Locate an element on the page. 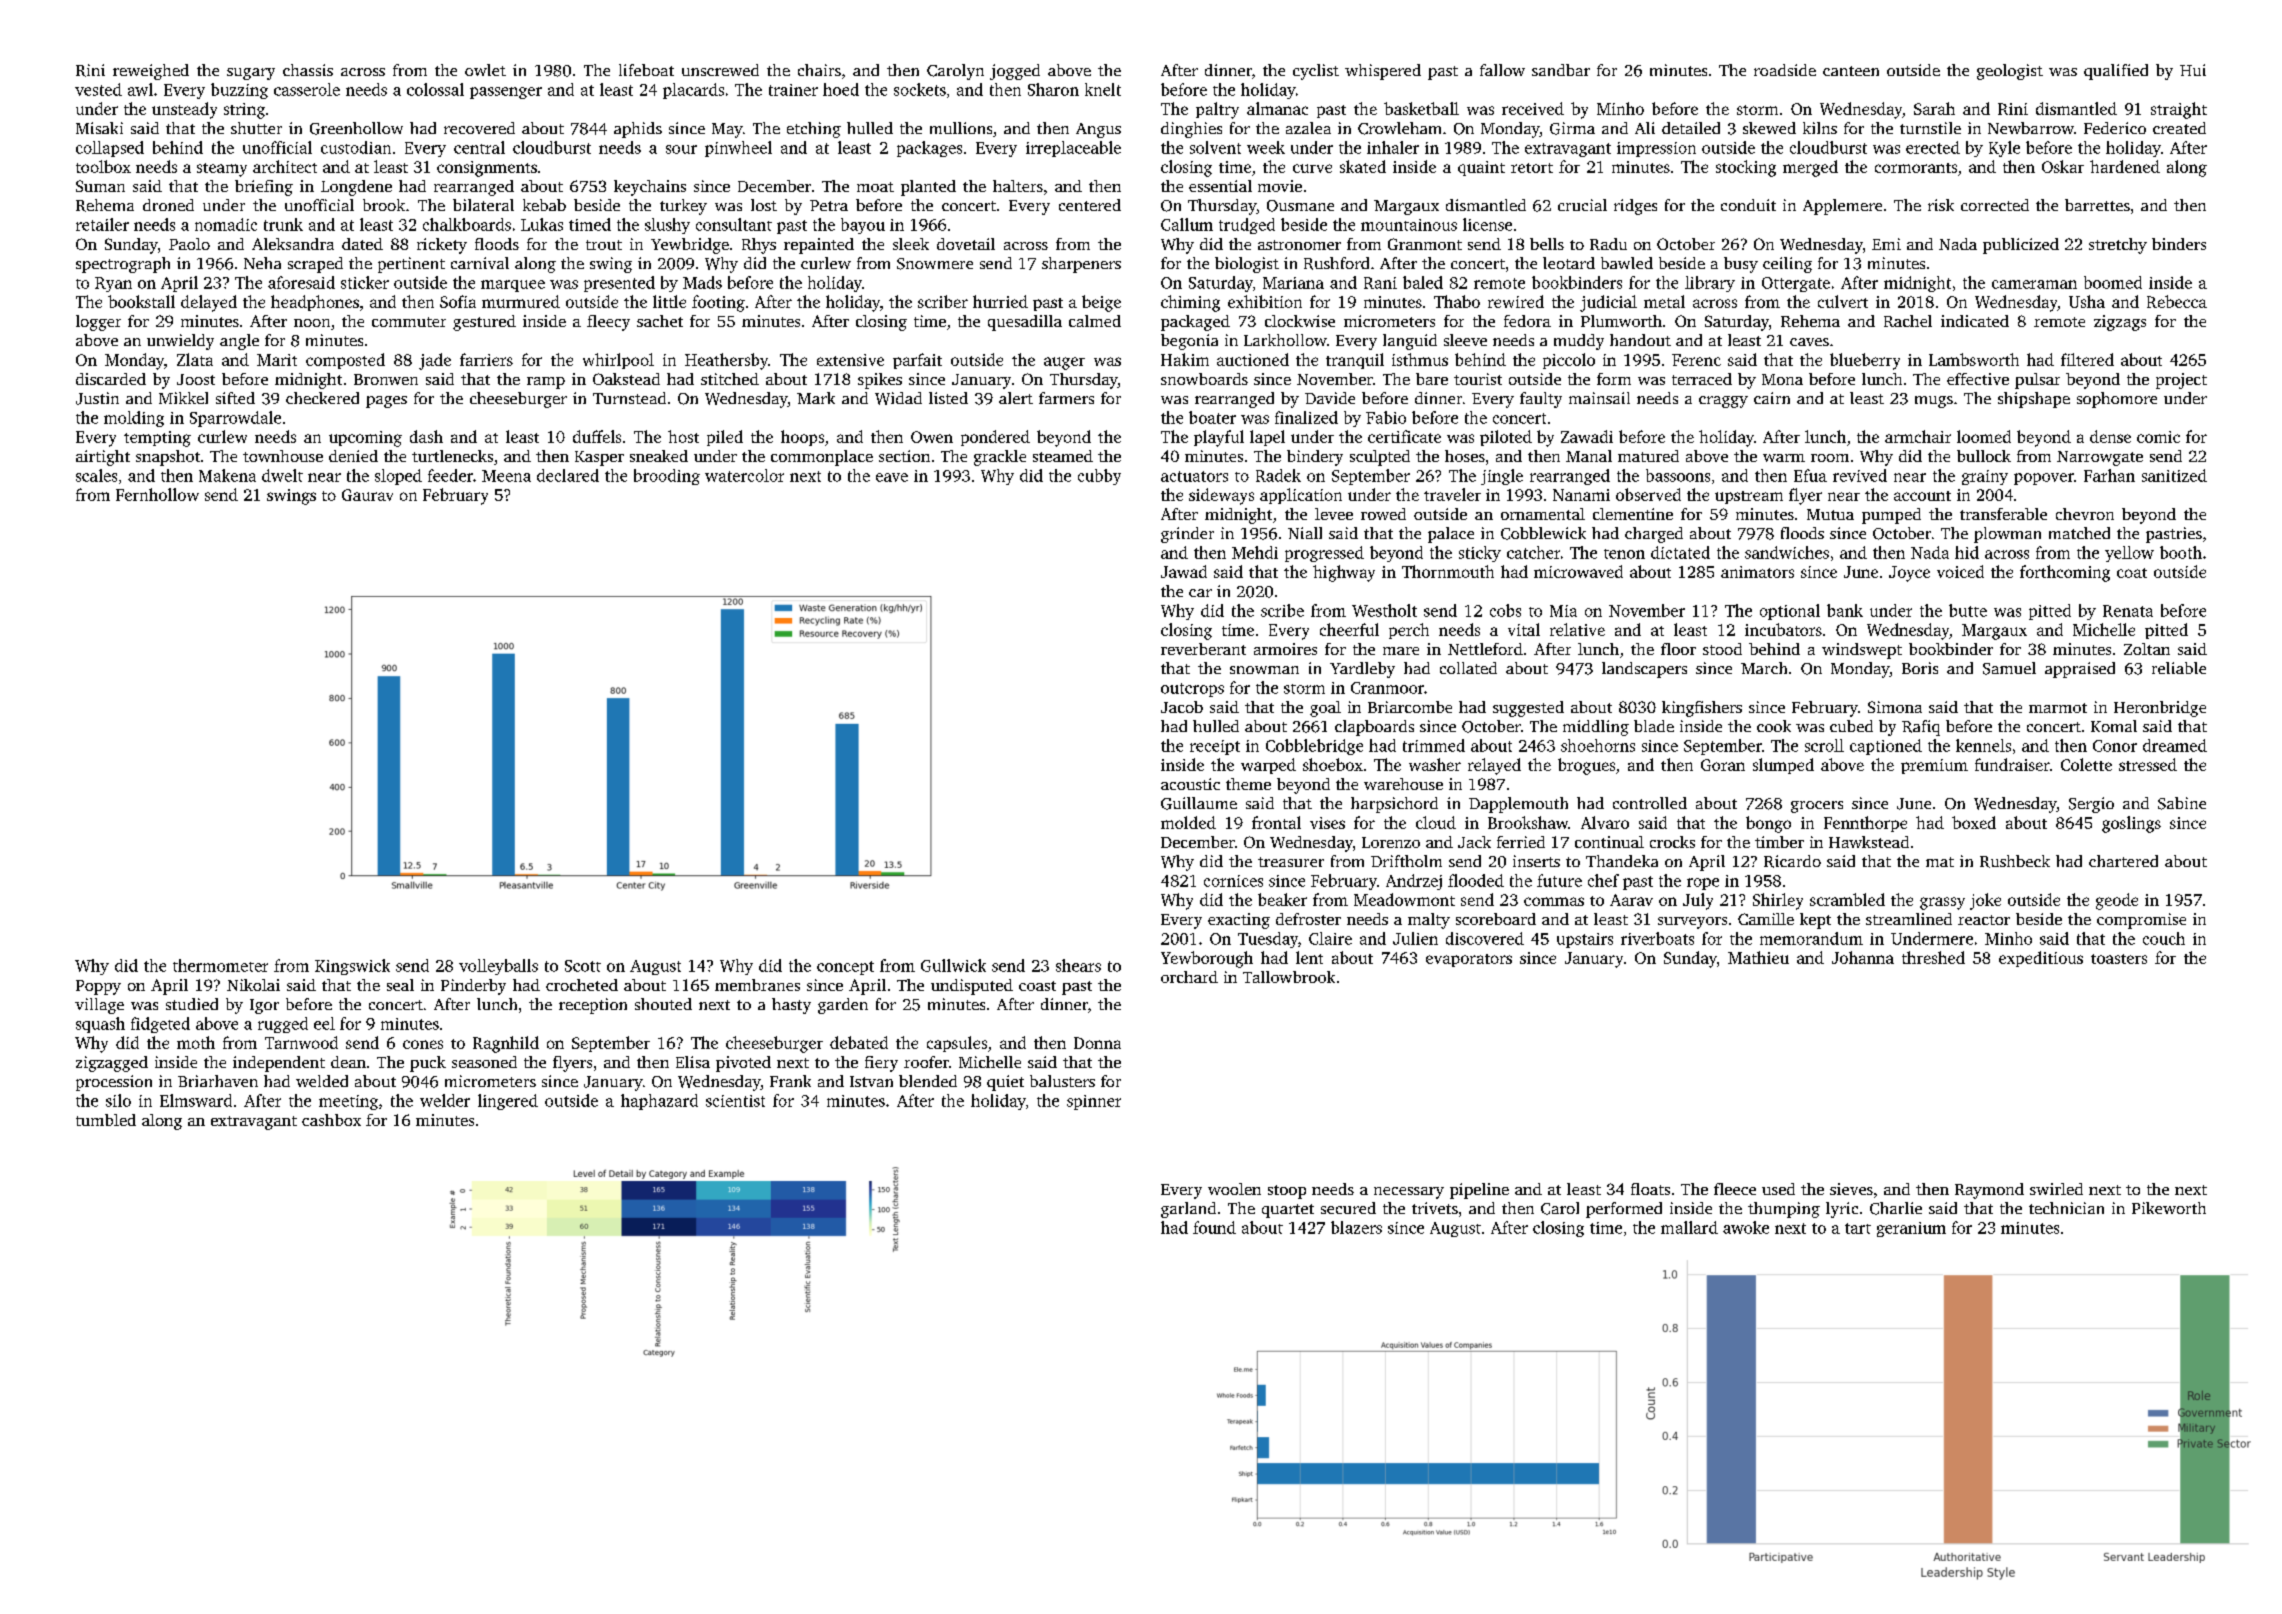  chassis is located at coordinates (308, 70).
